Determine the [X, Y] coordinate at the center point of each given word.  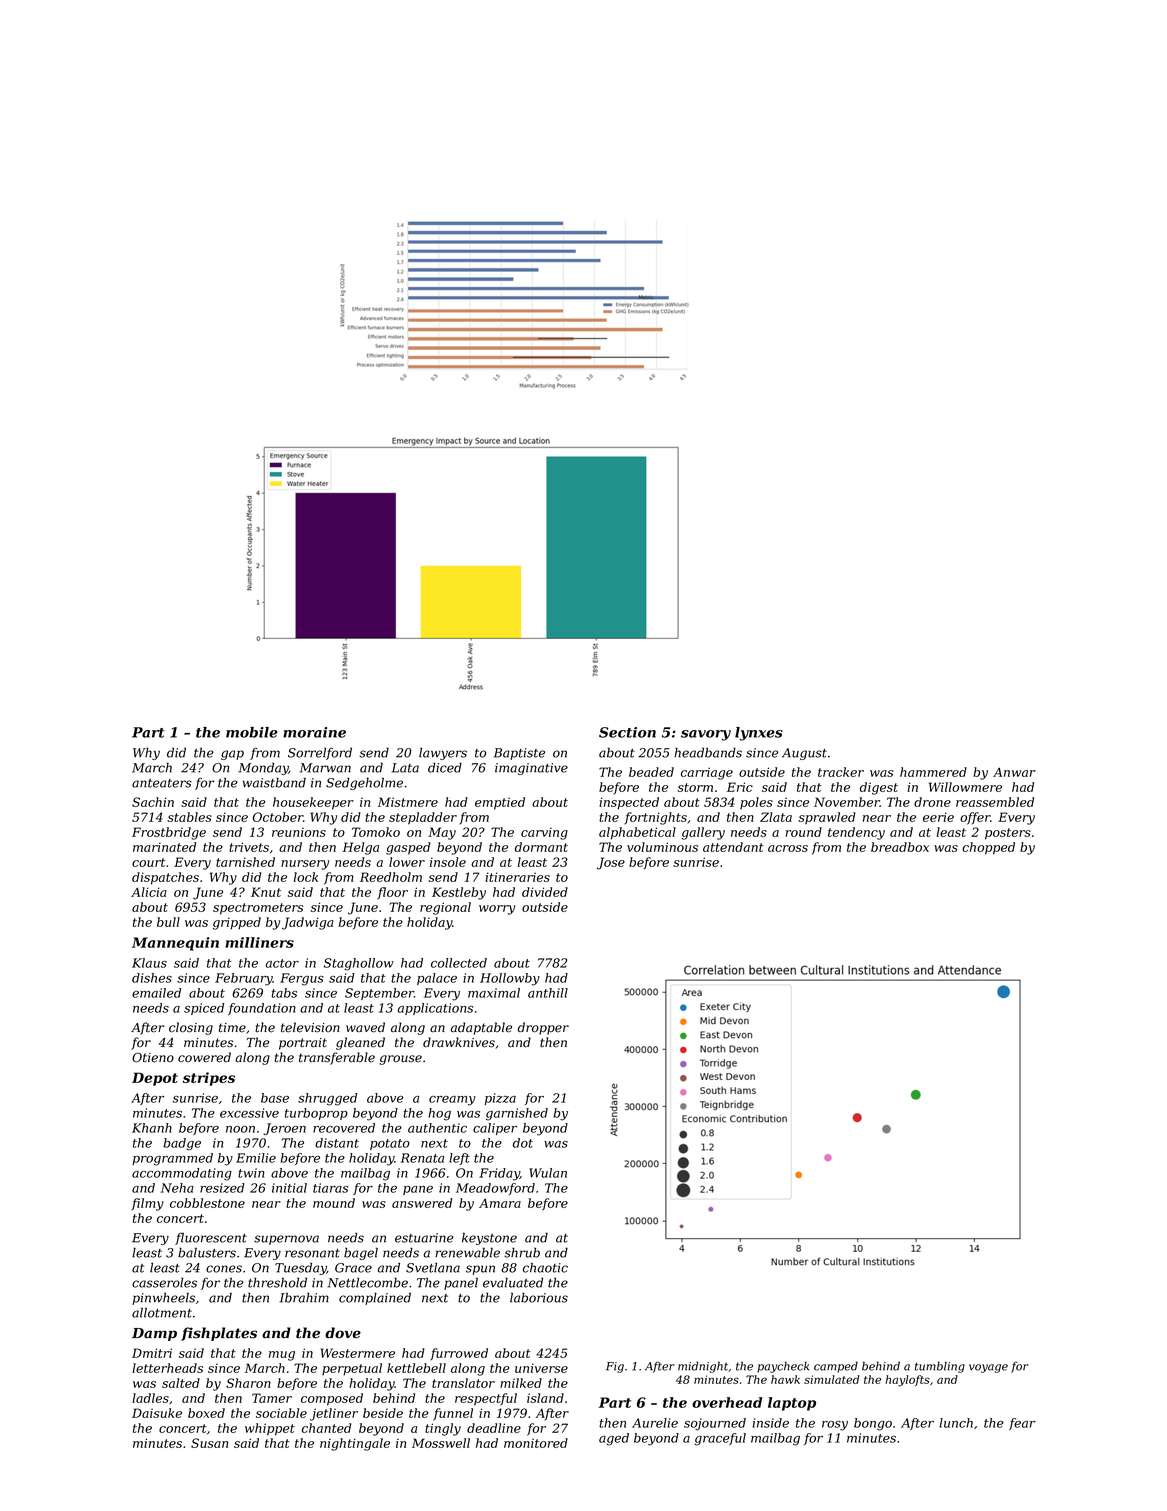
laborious [539, 1297]
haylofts [907, 1381]
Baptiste [519, 754]
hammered [933, 772]
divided [545, 892]
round [803, 832]
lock [306, 877]
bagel [361, 1253]
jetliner [334, 1414]
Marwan [325, 768]
